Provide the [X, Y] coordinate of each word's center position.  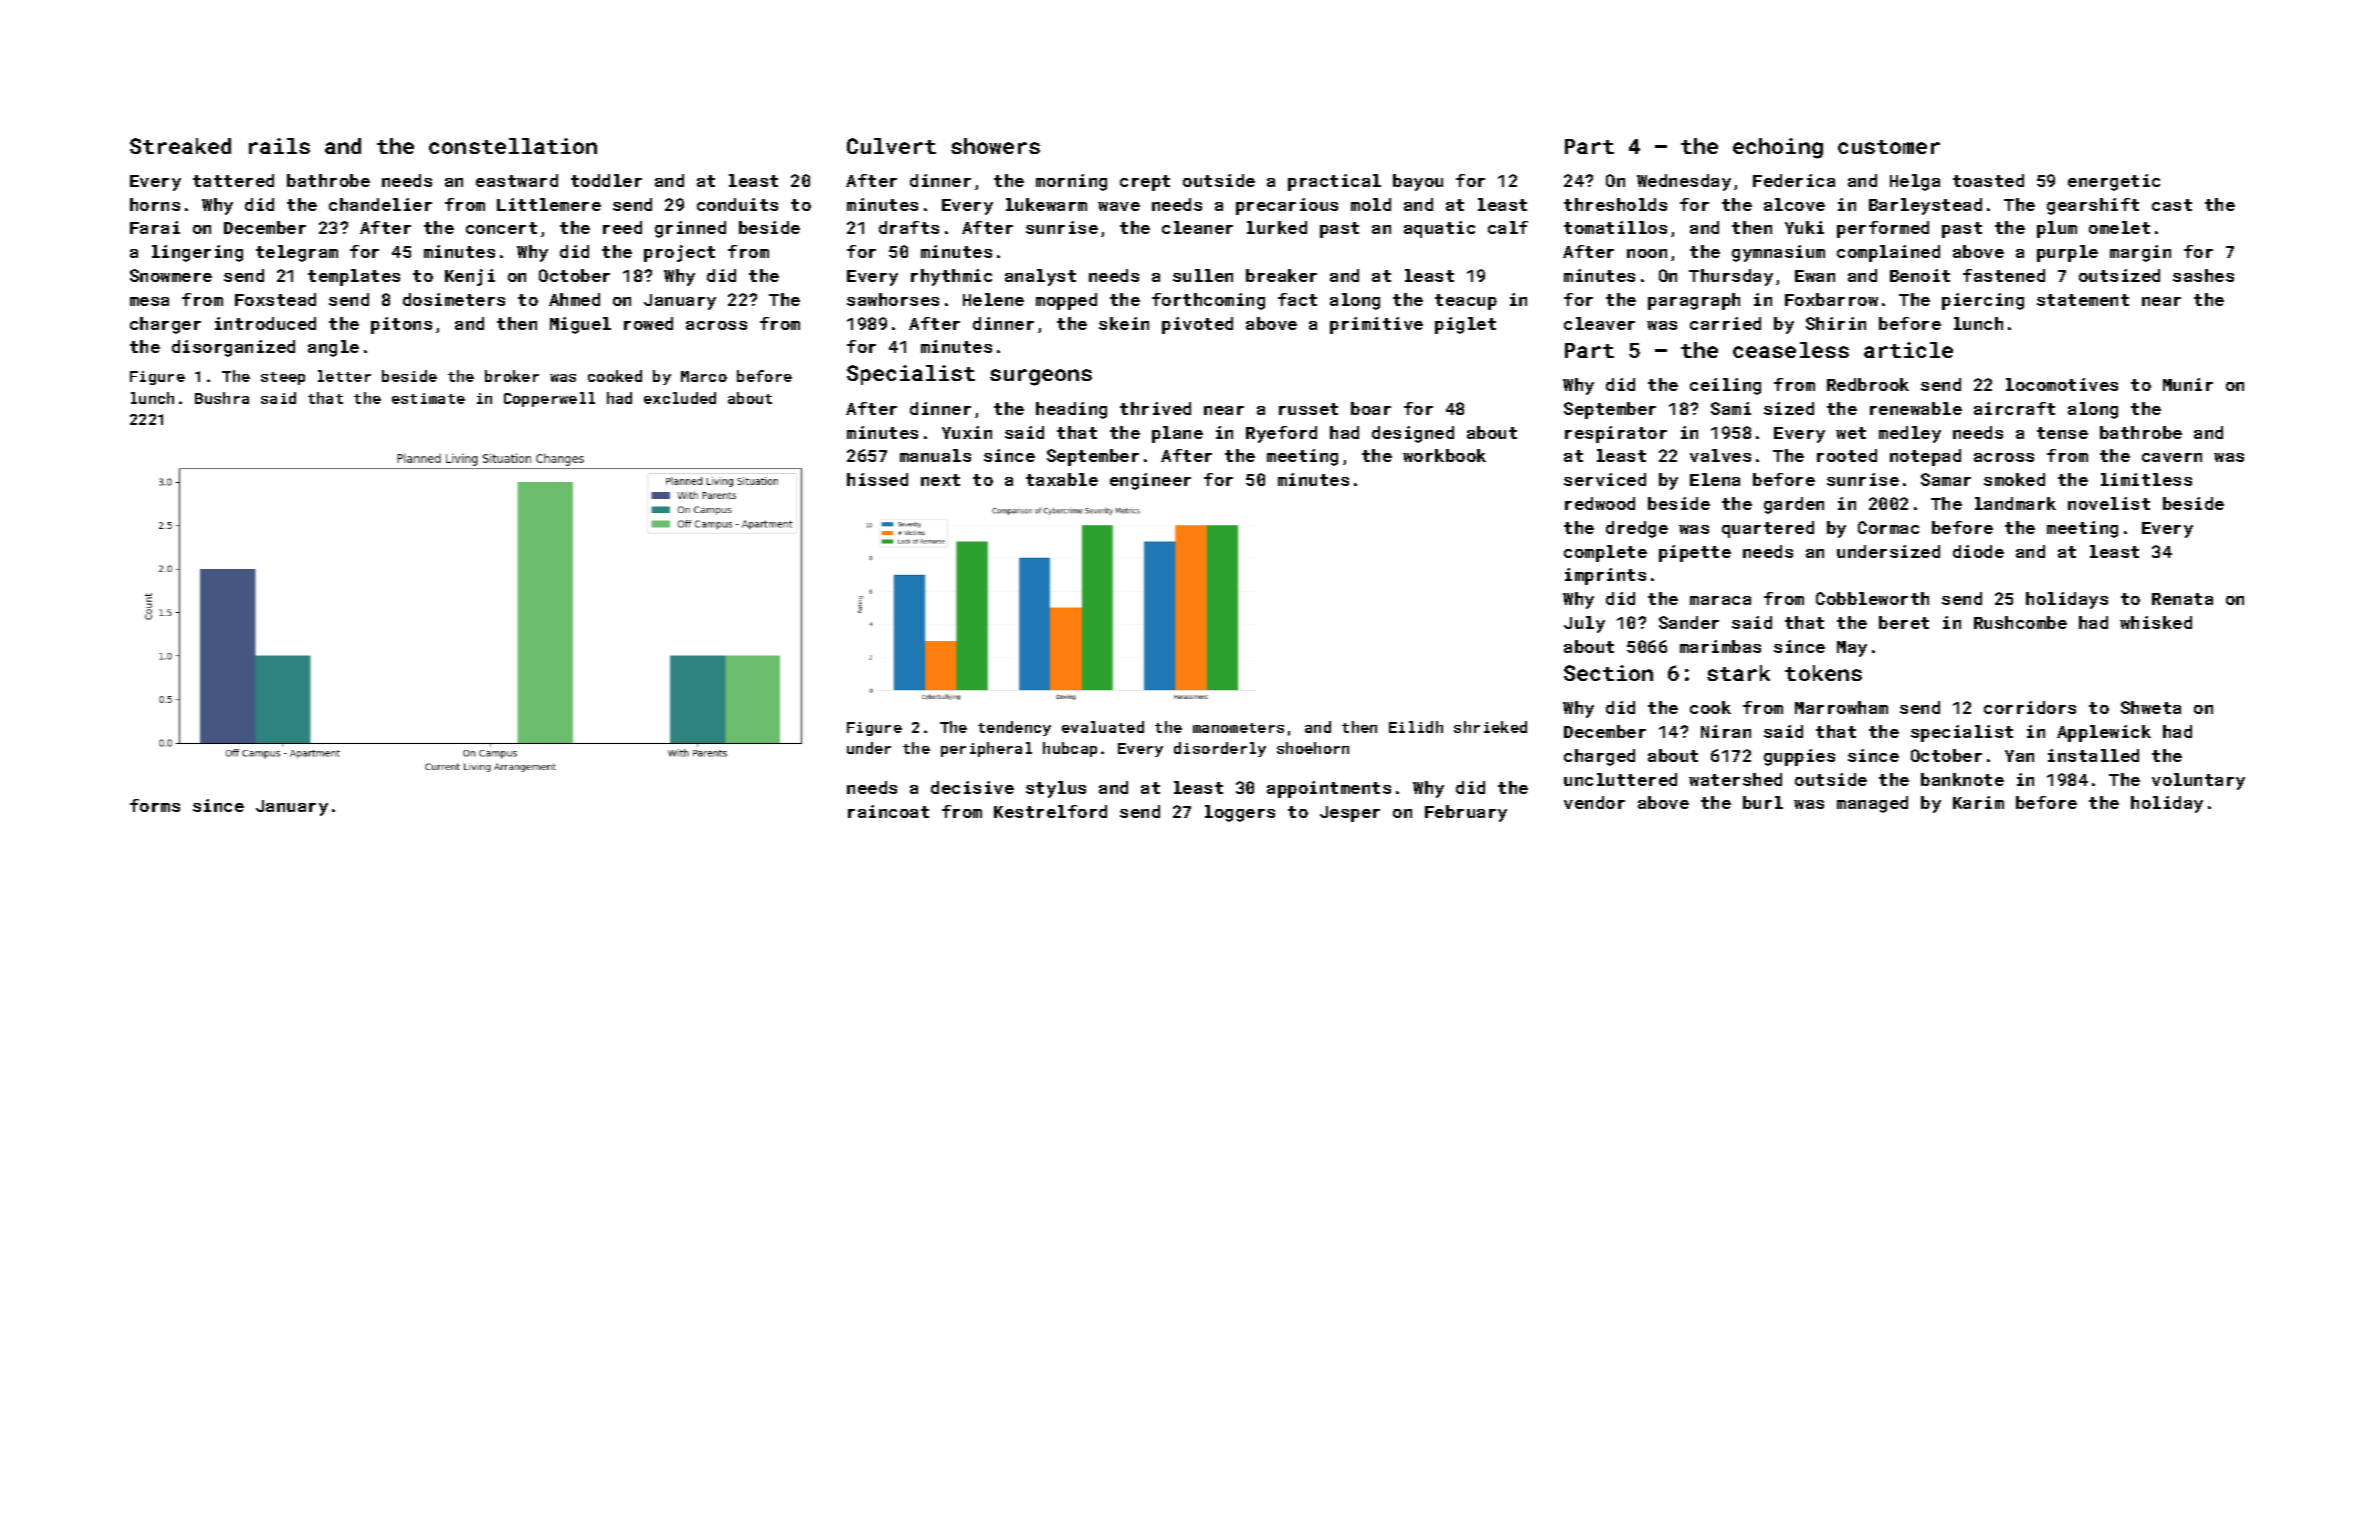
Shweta [2151, 707]
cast [2172, 205]
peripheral [986, 749]
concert [501, 228]
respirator [1616, 434]
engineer [1150, 481]
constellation [513, 146]
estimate [428, 398]
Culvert [891, 146]
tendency [1014, 728]
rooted [1847, 455]
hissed [877, 479]
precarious [1287, 206]
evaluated [1103, 727]
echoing [1778, 148]
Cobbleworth [1872, 598]
